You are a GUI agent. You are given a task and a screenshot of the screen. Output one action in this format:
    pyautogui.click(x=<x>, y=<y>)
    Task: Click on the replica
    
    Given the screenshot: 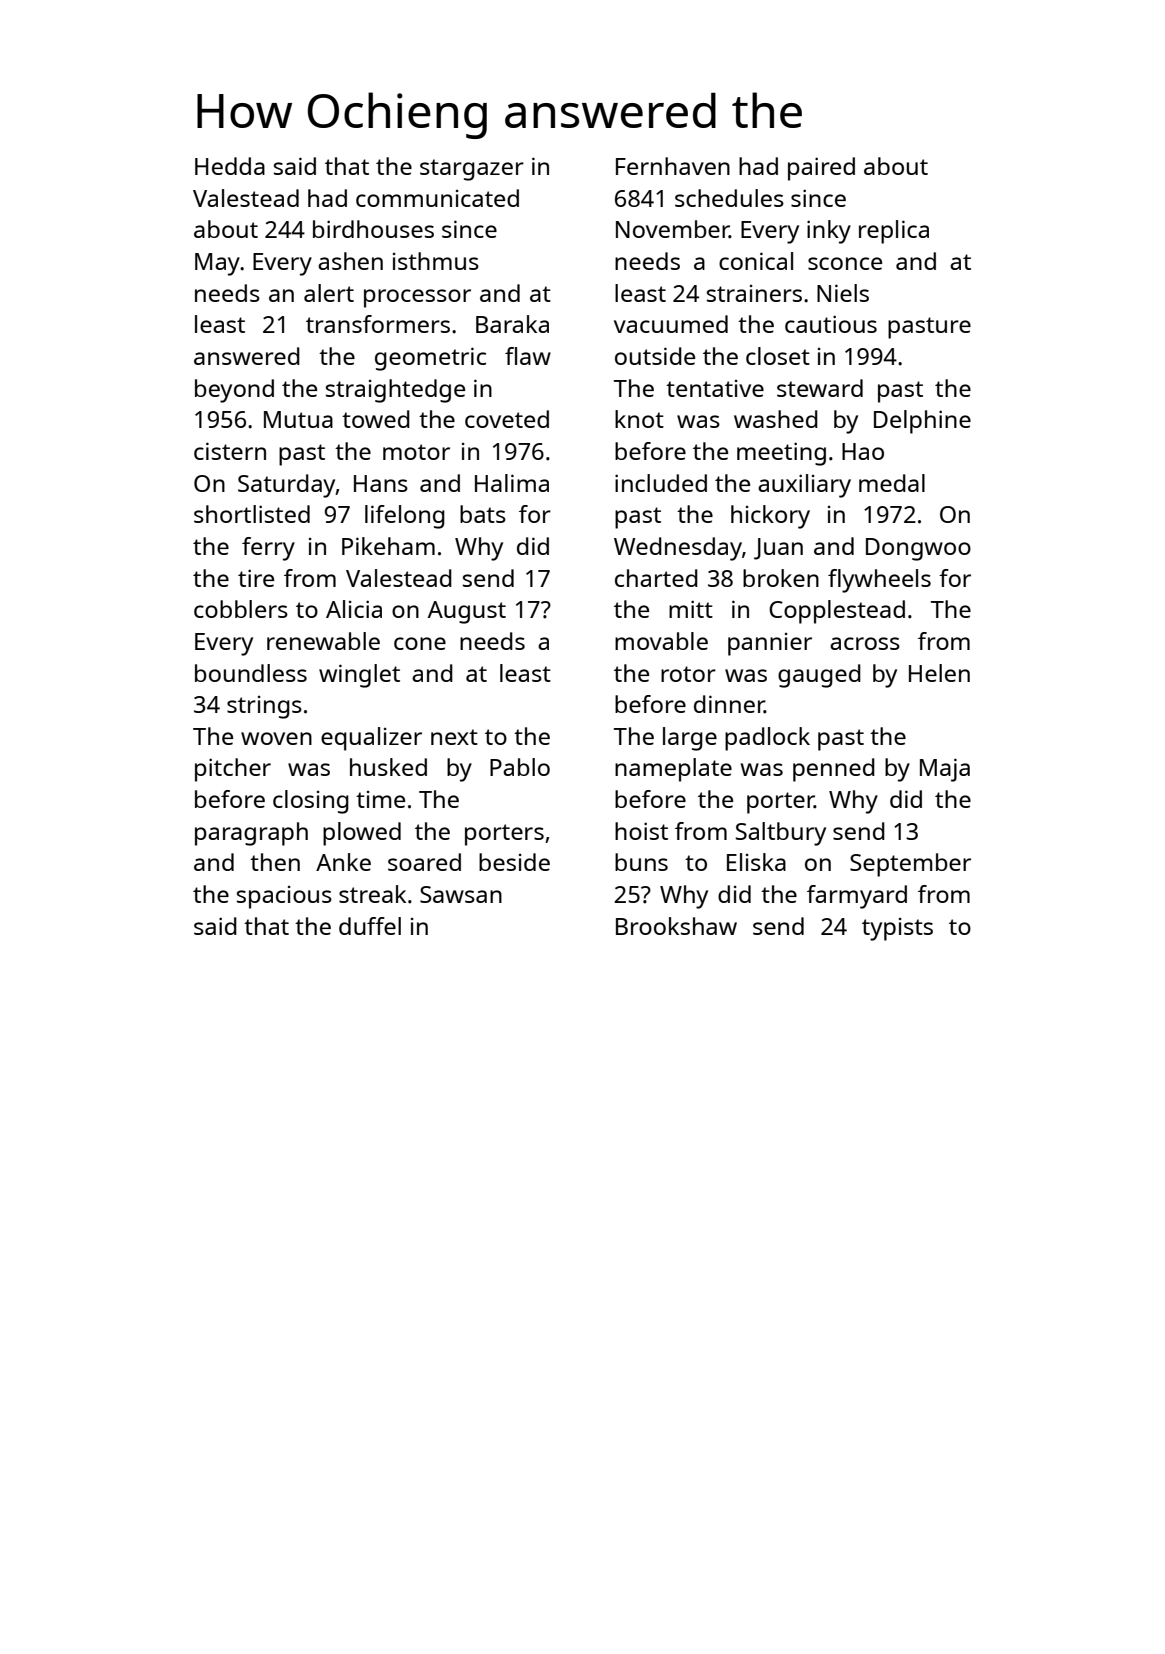 What is the action you would take?
    pyautogui.click(x=894, y=232)
